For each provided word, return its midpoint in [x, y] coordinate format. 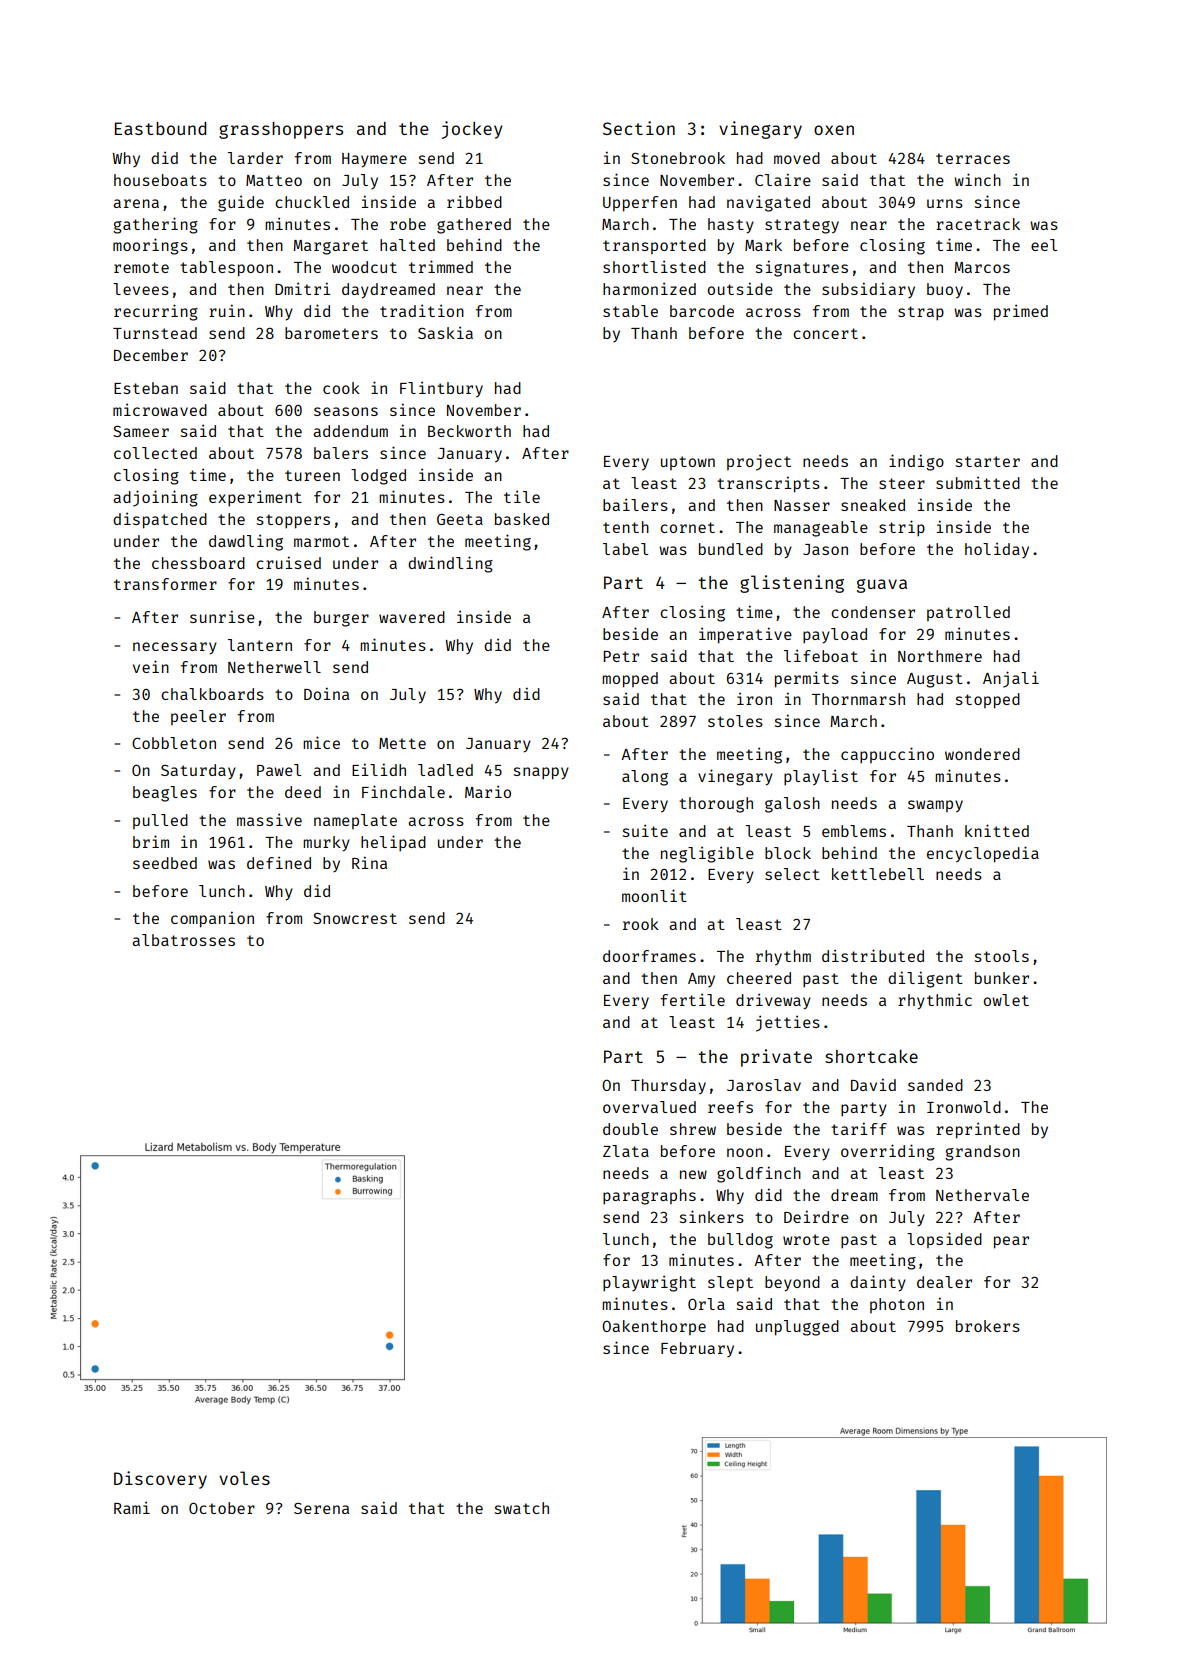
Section [639, 128]
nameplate [355, 821]
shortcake [871, 1056]
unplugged [797, 1328]
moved [797, 158]
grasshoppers [281, 130]
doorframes [649, 956]
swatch [522, 1508]
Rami [132, 1508]
